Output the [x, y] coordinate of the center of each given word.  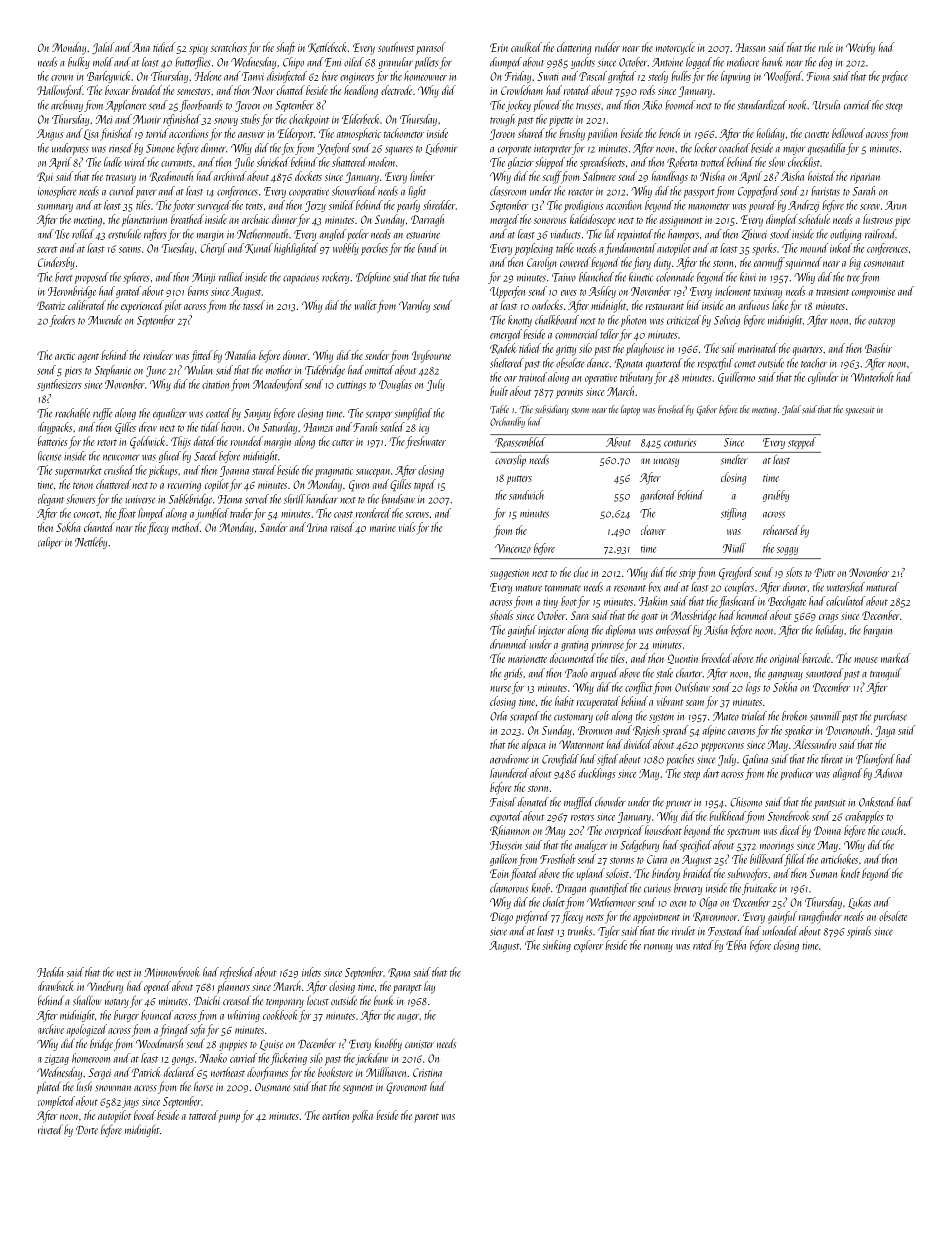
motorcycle [675, 48]
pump [229, 1118]
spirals [859, 932]
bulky [79, 63]
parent [426, 1118]
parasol [431, 48]
